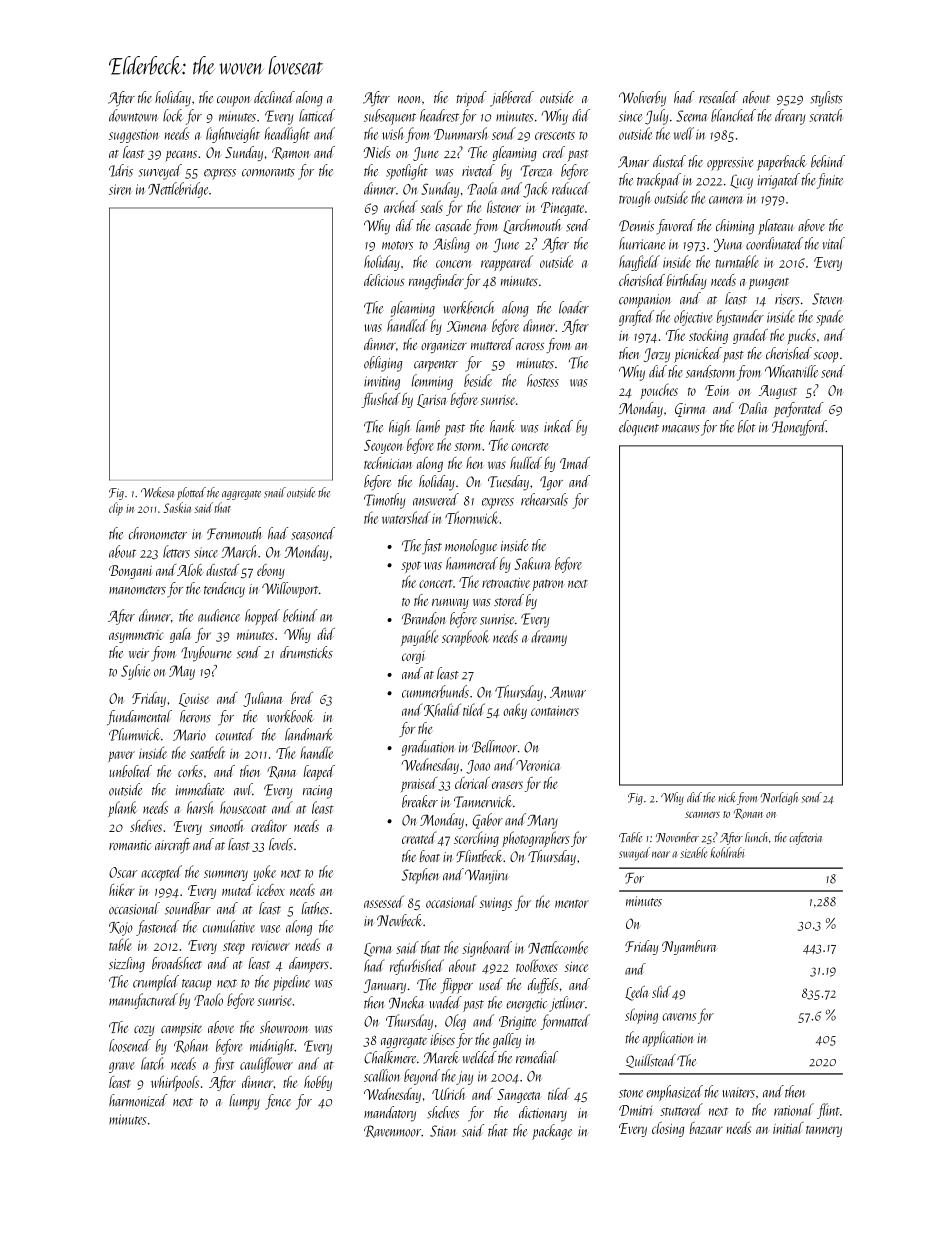  What do you see at coordinates (317, 115) in the page?
I see `latticed` at bounding box center [317, 115].
